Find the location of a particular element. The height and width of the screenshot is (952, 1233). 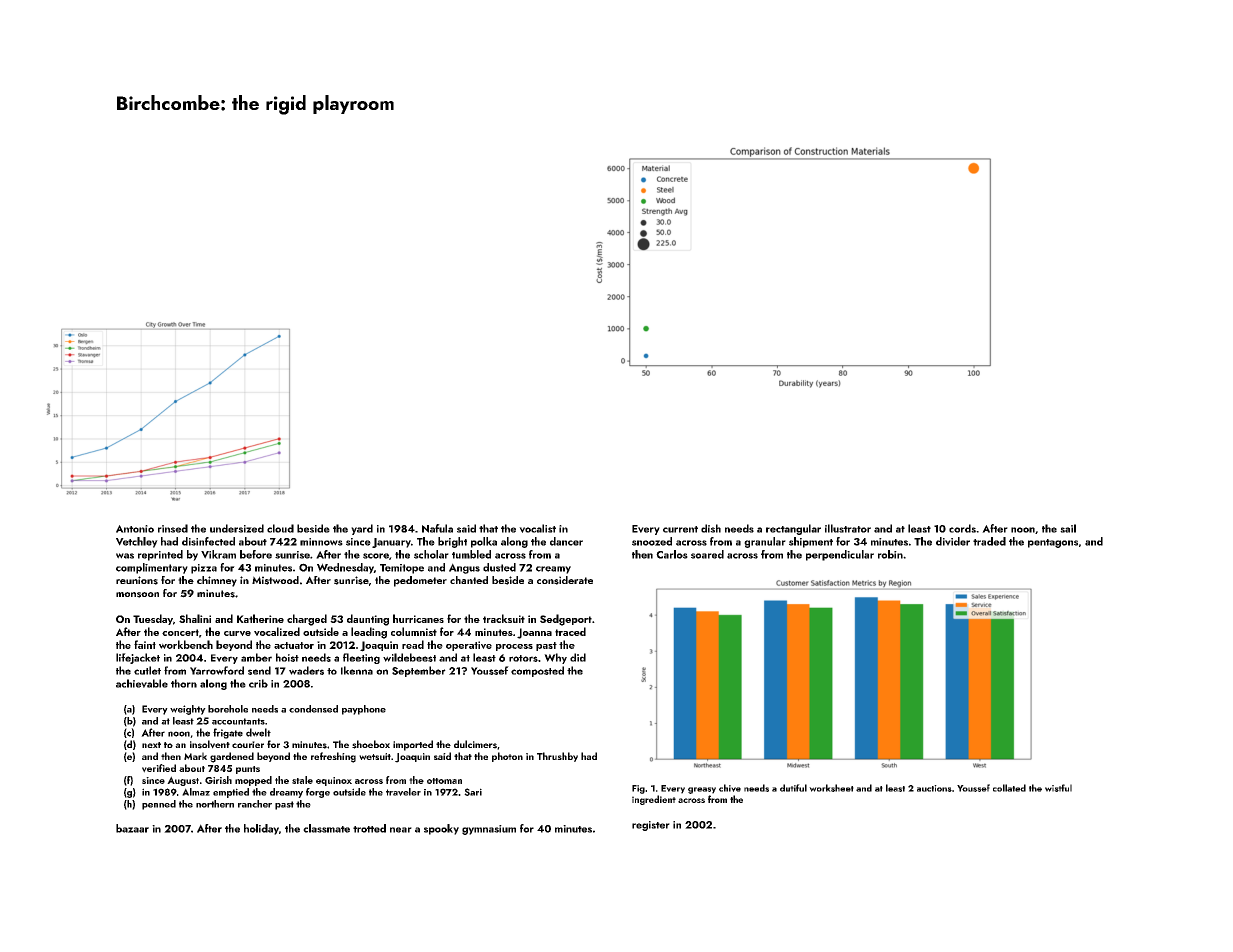

robin is located at coordinates (890, 554).
